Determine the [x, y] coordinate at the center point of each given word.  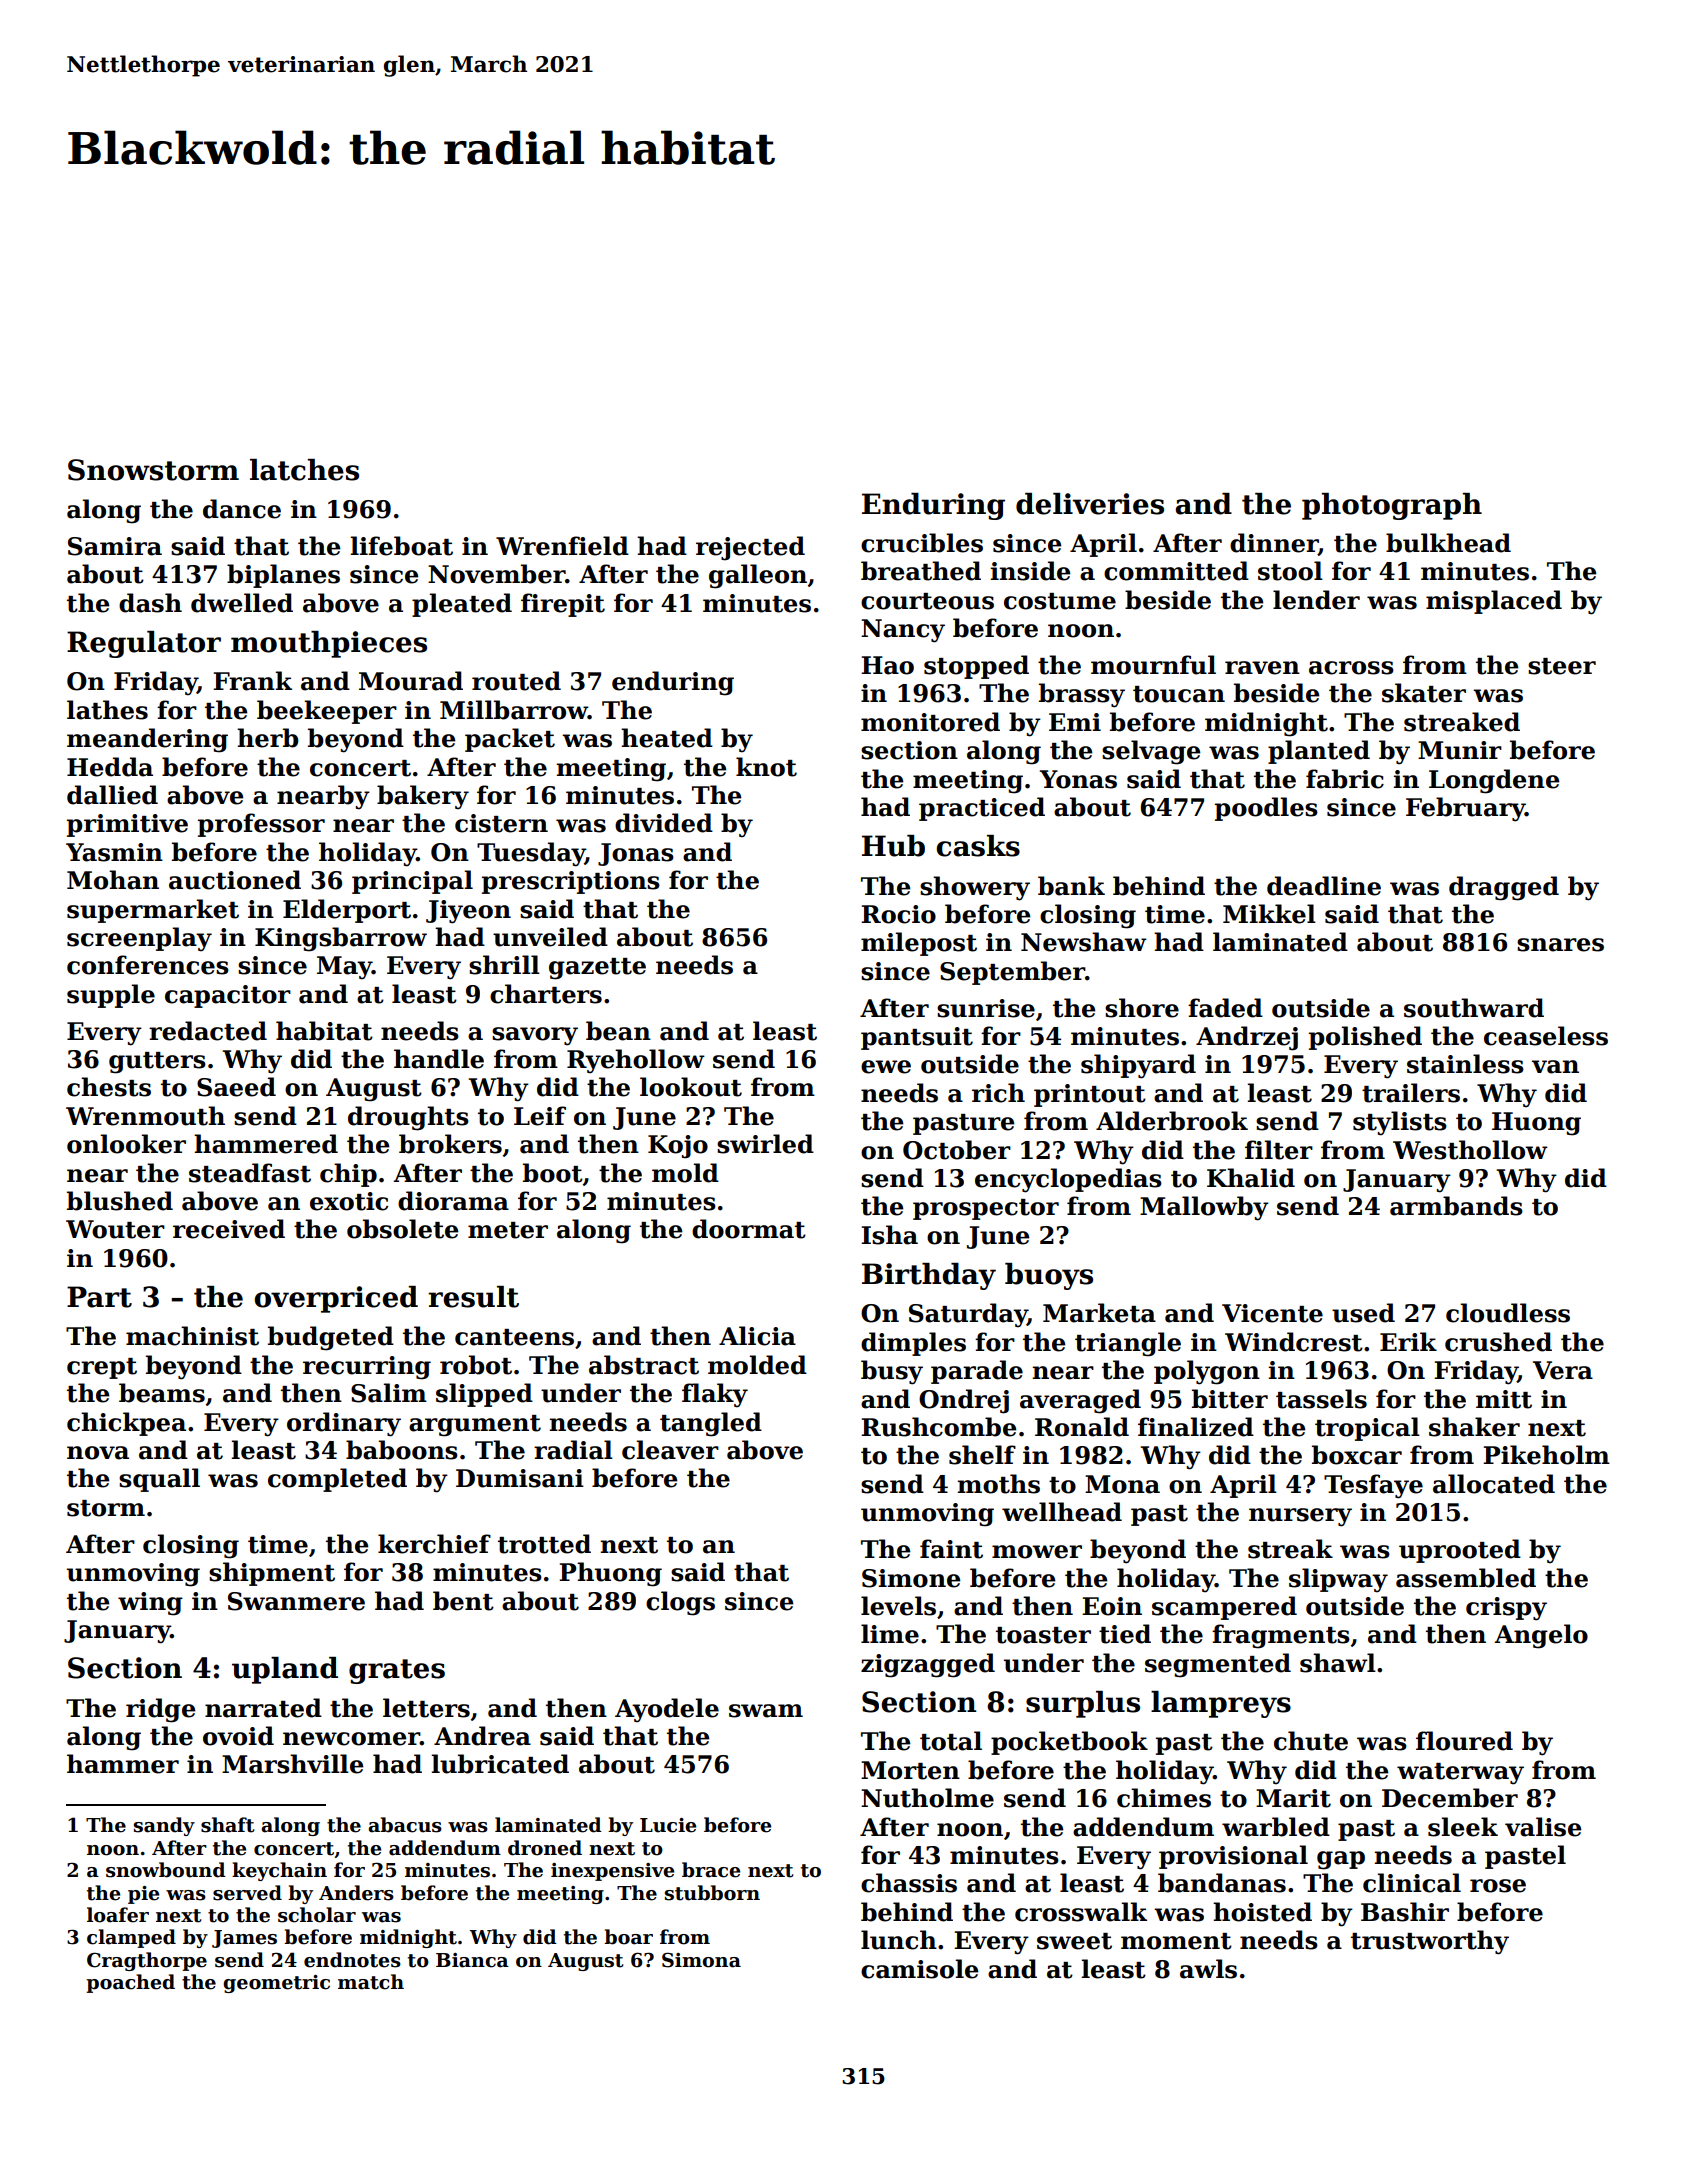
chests [109, 1087]
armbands [1456, 1206]
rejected [750, 548]
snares [1560, 945]
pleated [462, 605]
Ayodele [667, 1710]
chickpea [126, 1424]
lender [1316, 600]
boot [553, 1173]
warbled [1276, 1827]
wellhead [1062, 1512]
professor [261, 825]
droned [545, 1848]
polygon [1207, 1372]
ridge [160, 1710]
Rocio [898, 914]
